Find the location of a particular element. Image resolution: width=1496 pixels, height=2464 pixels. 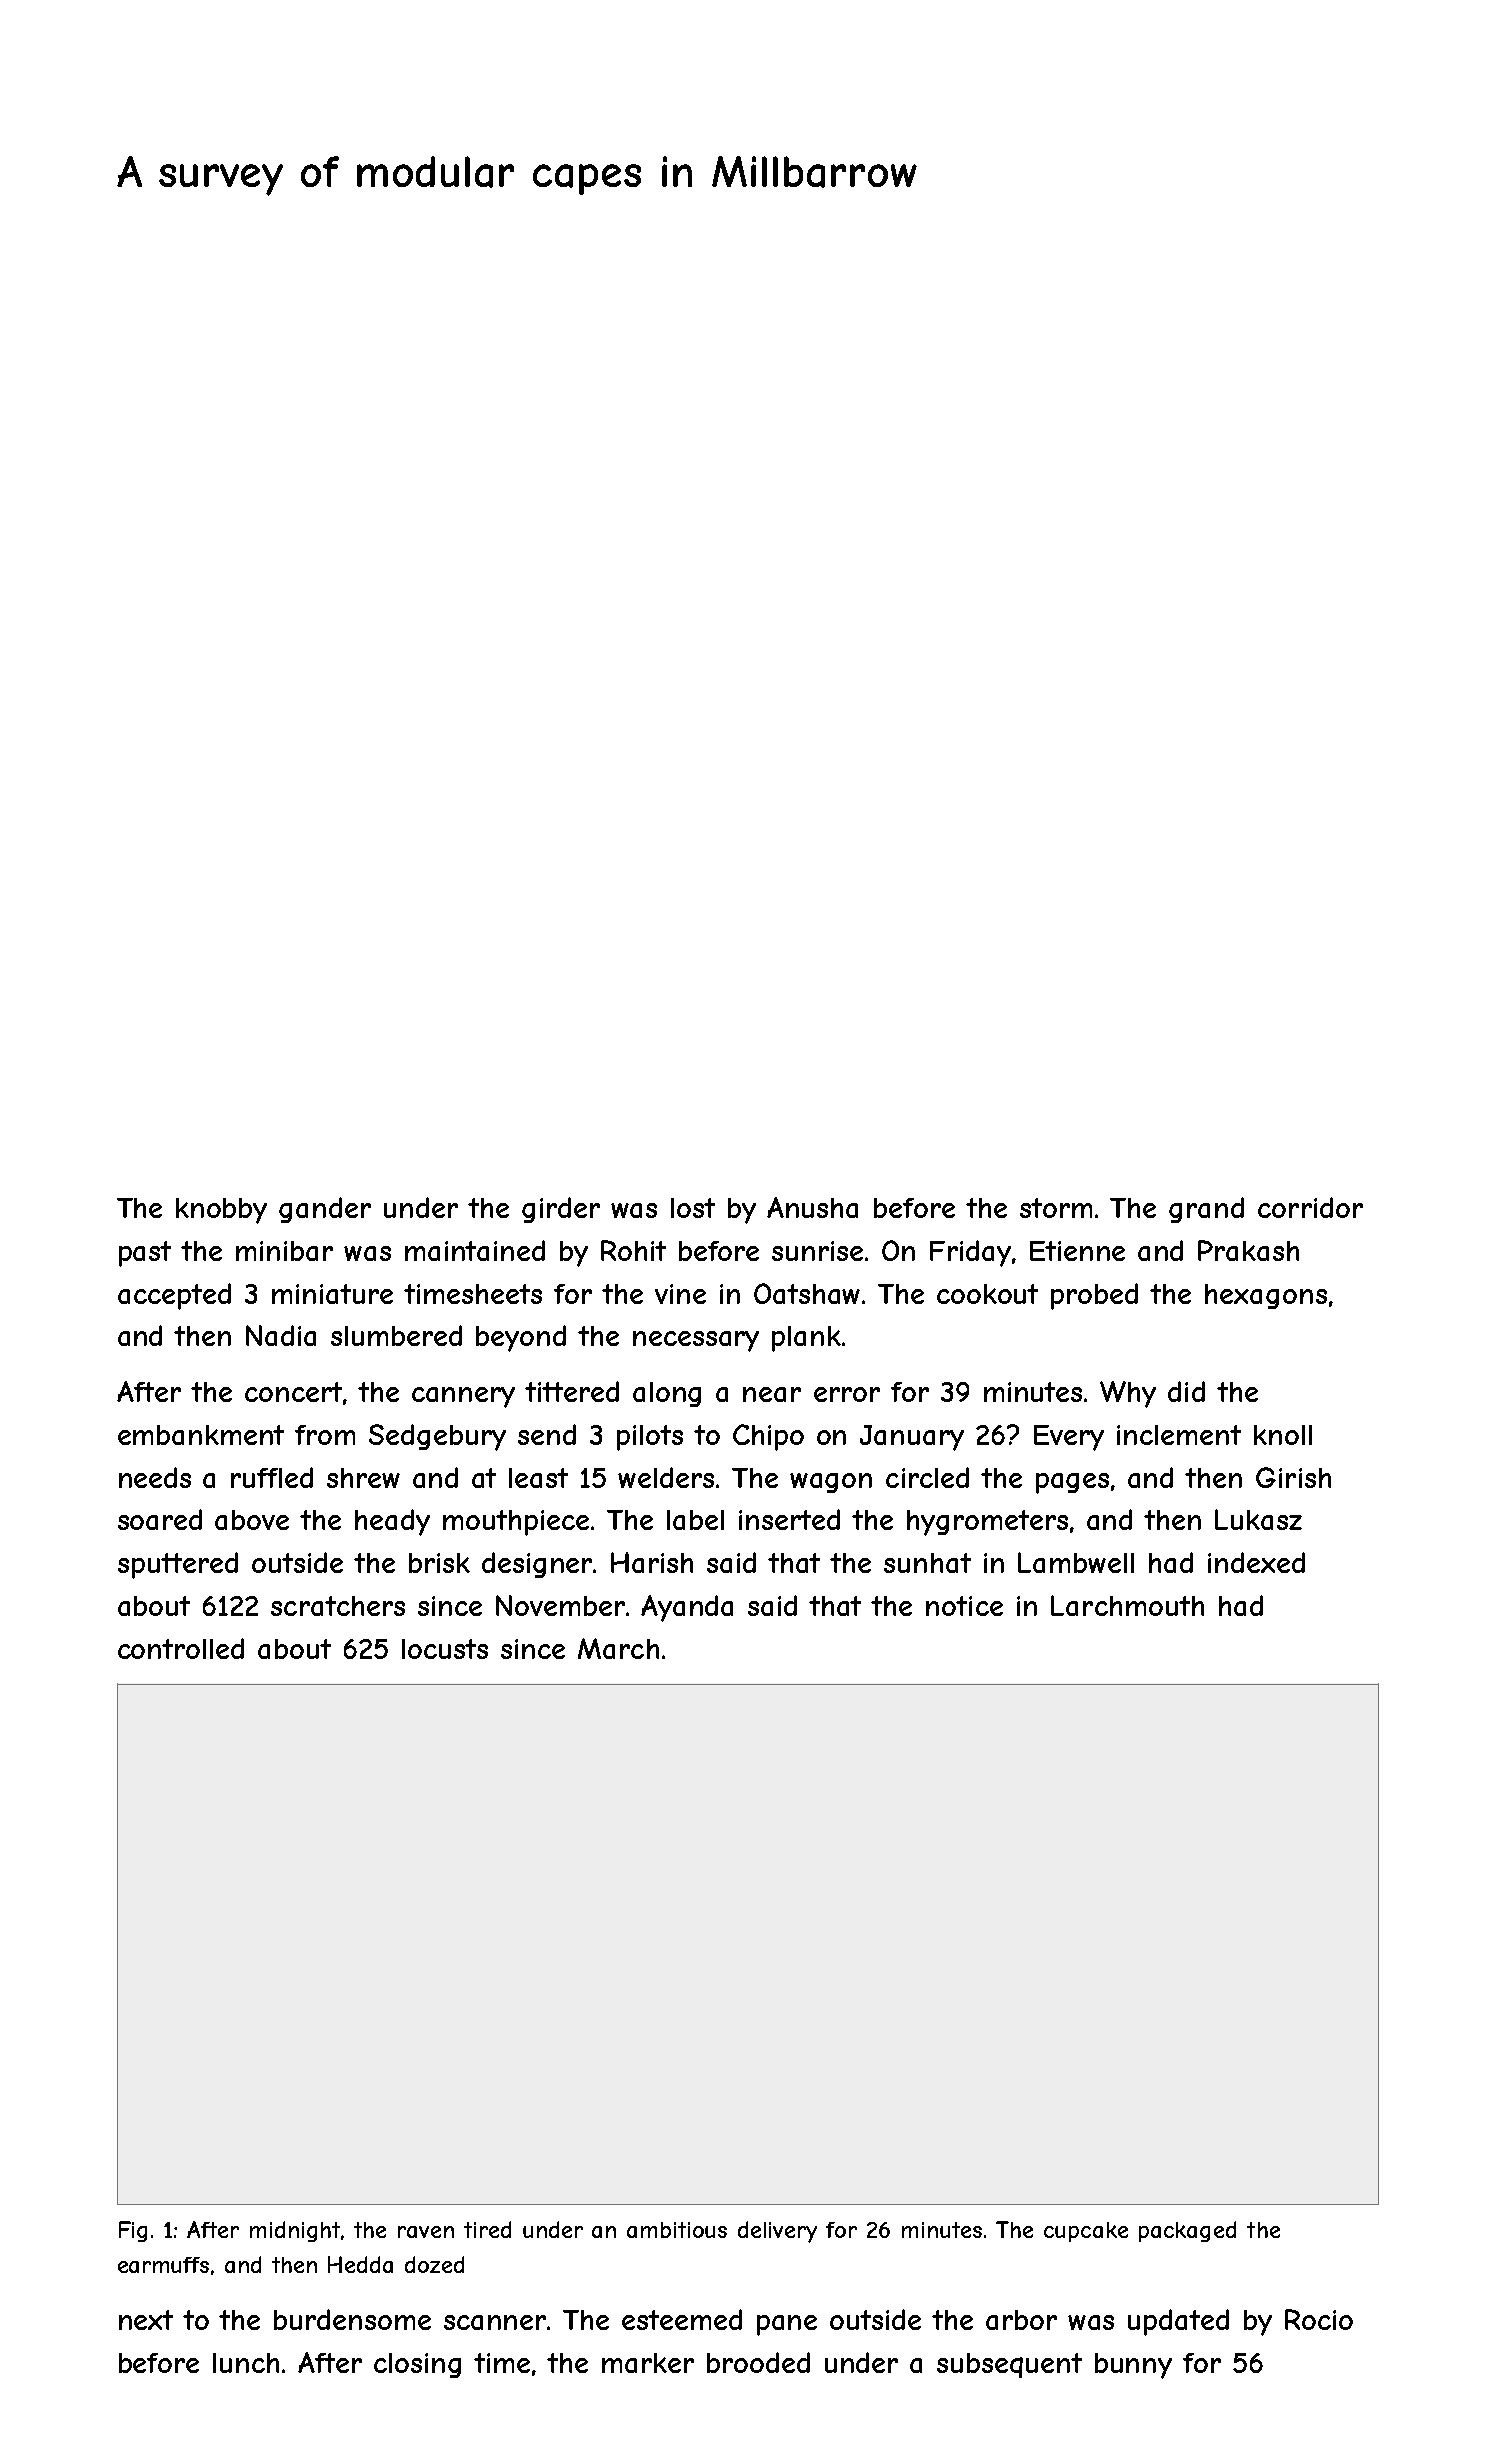

closing is located at coordinates (417, 2365).
